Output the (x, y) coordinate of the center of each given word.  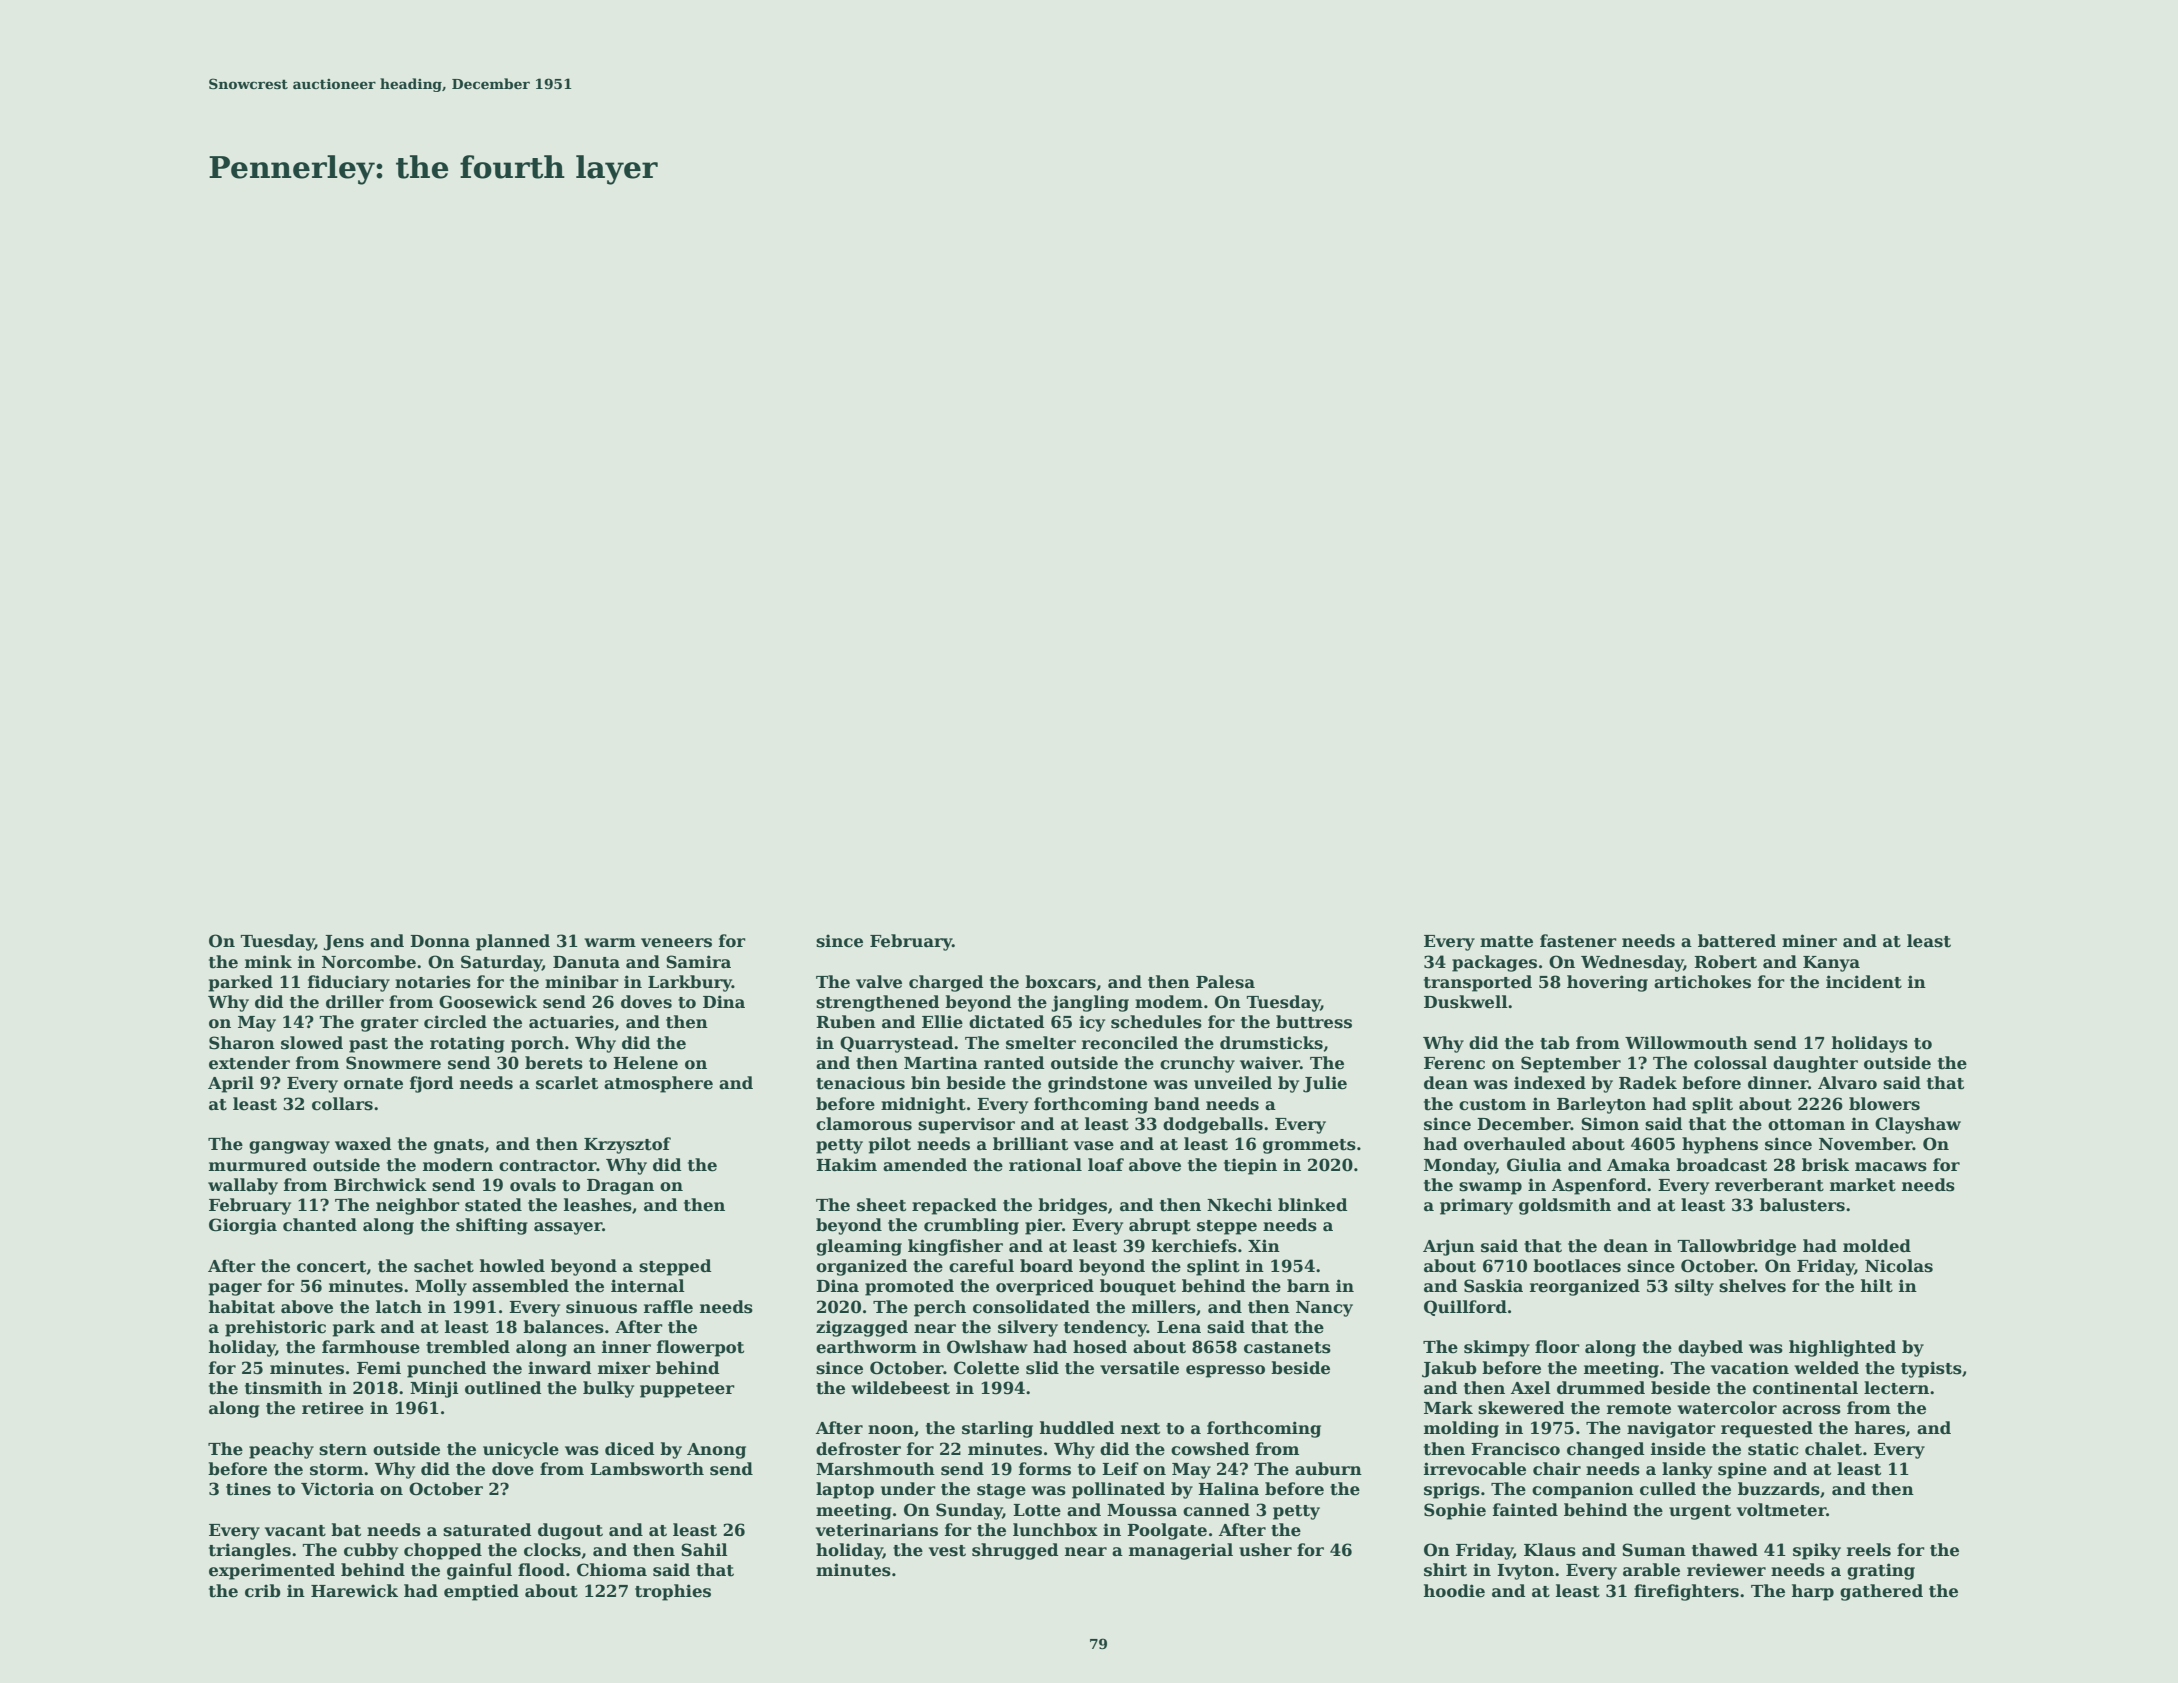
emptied (481, 1592)
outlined (503, 1388)
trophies (673, 1592)
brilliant (1030, 1144)
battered (1737, 941)
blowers (1884, 1104)
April (231, 1084)
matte (1506, 942)
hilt (1877, 1286)
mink (268, 961)
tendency (1105, 1328)
